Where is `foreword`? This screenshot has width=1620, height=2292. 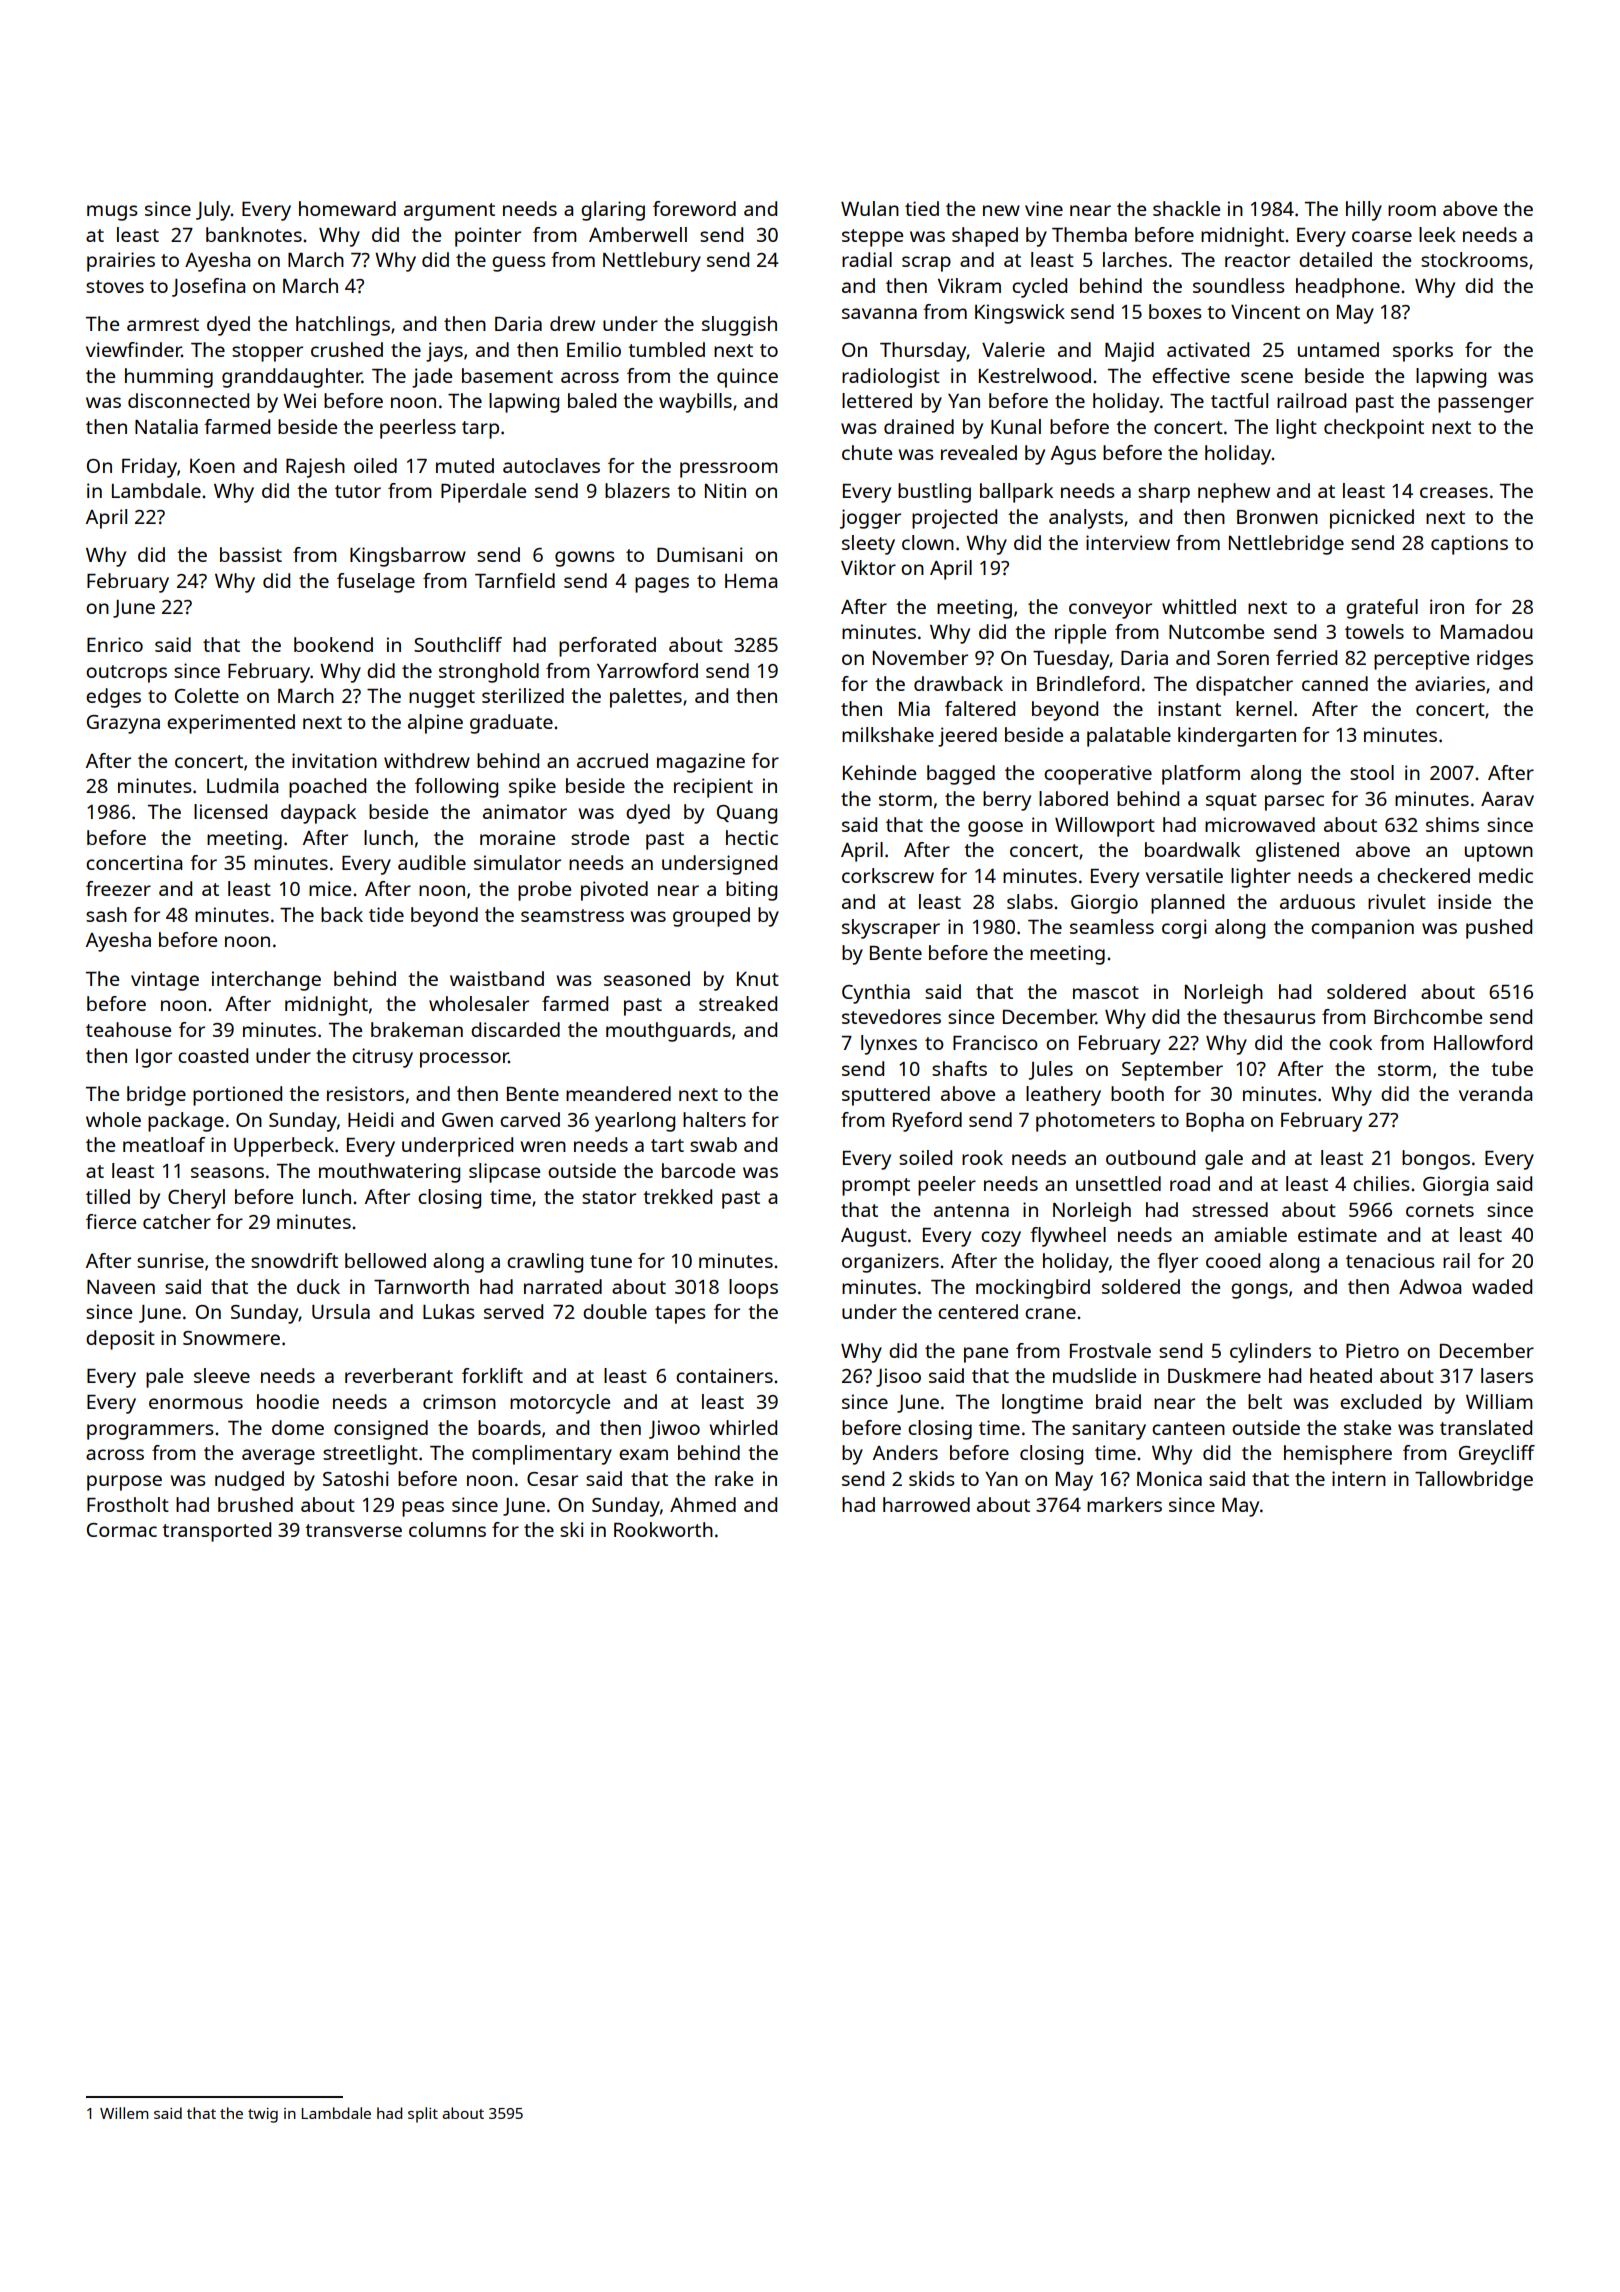 foreword is located at coordinates (694, 208).
